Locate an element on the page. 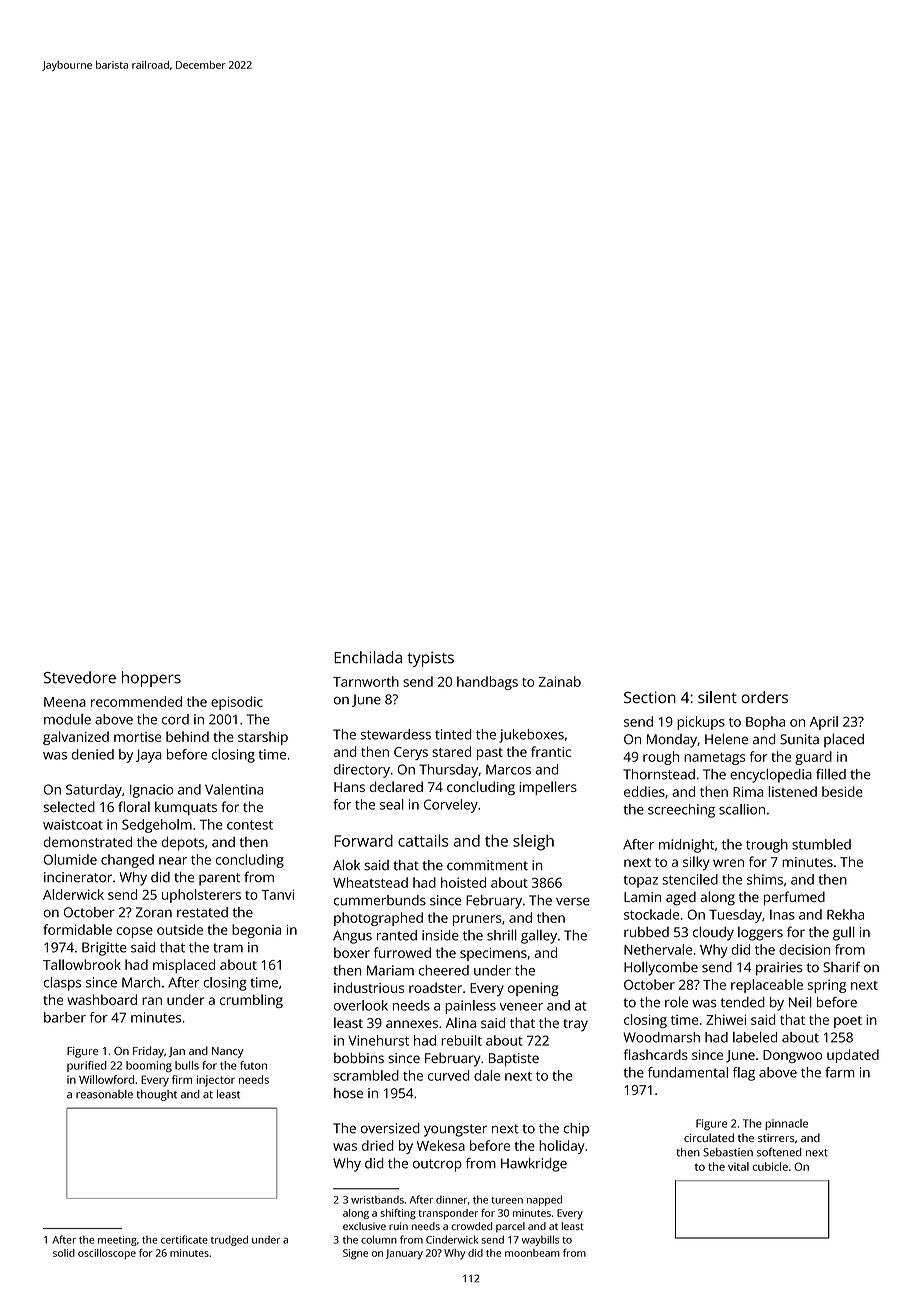 The image size is (924, 1308). moonbeam is located at coordinates (532, 1253).
